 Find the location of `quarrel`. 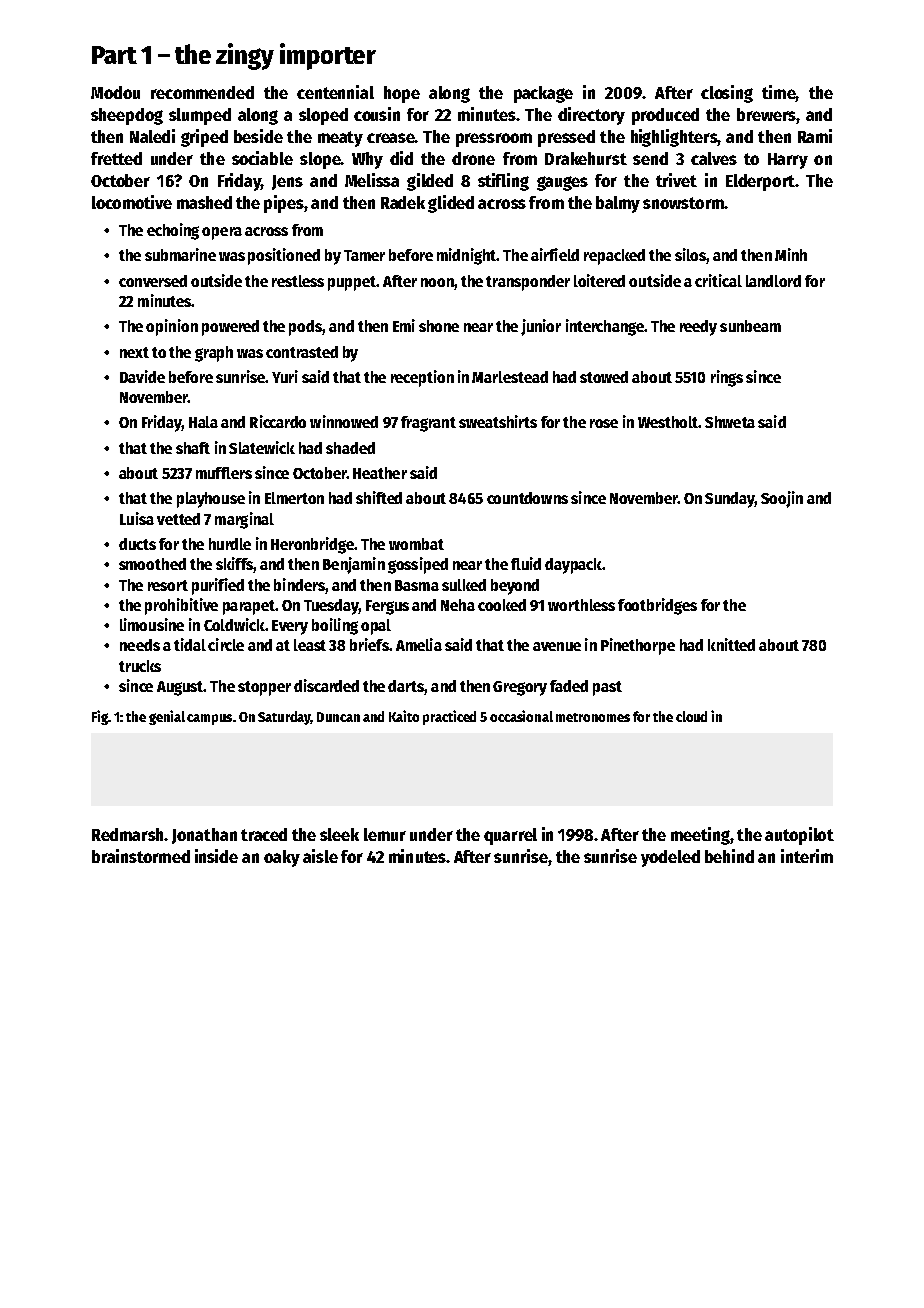

quarrel is located at coordinates (510, 836).
